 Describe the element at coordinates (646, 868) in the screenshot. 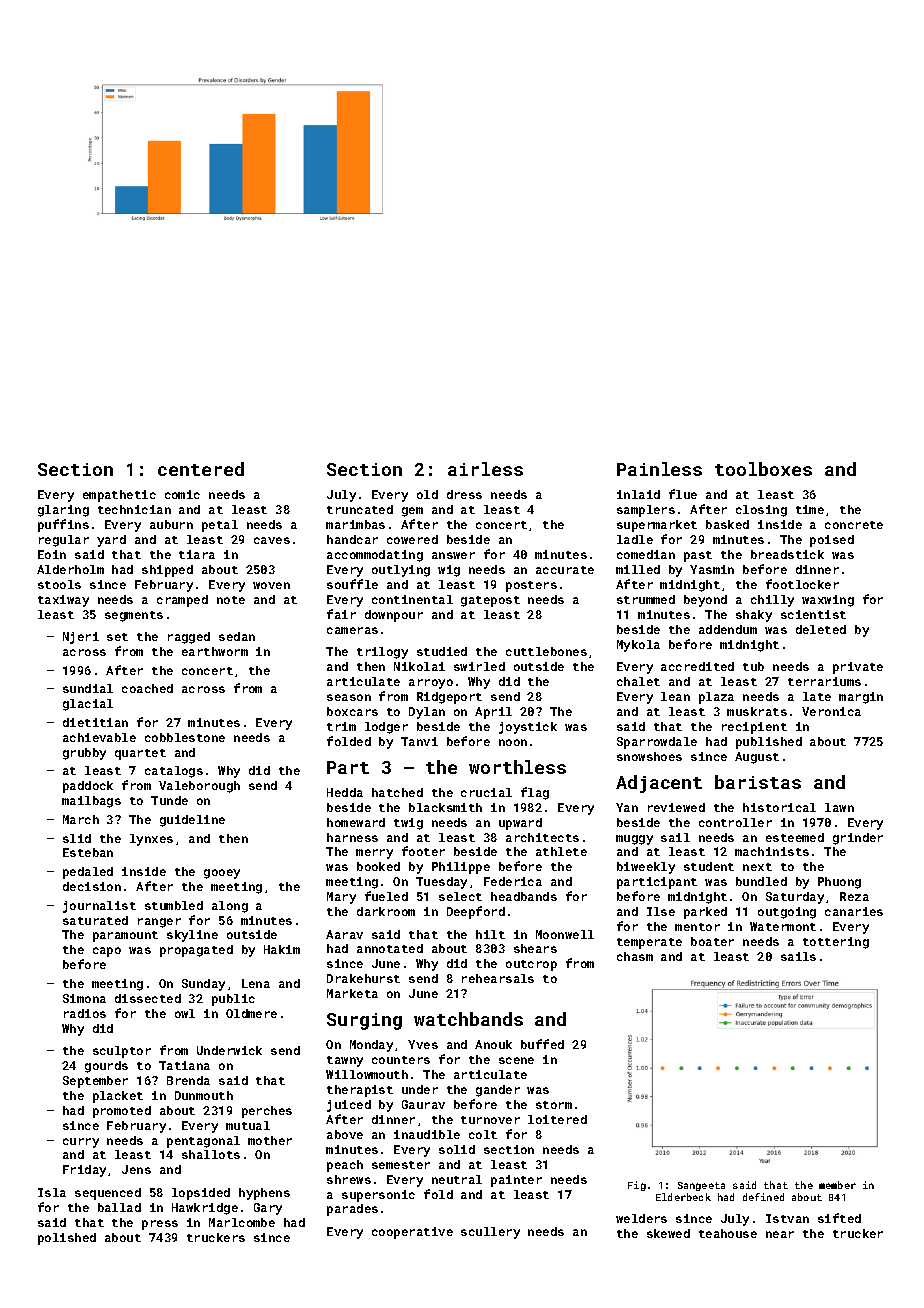

I see `biweekly` at that location.
